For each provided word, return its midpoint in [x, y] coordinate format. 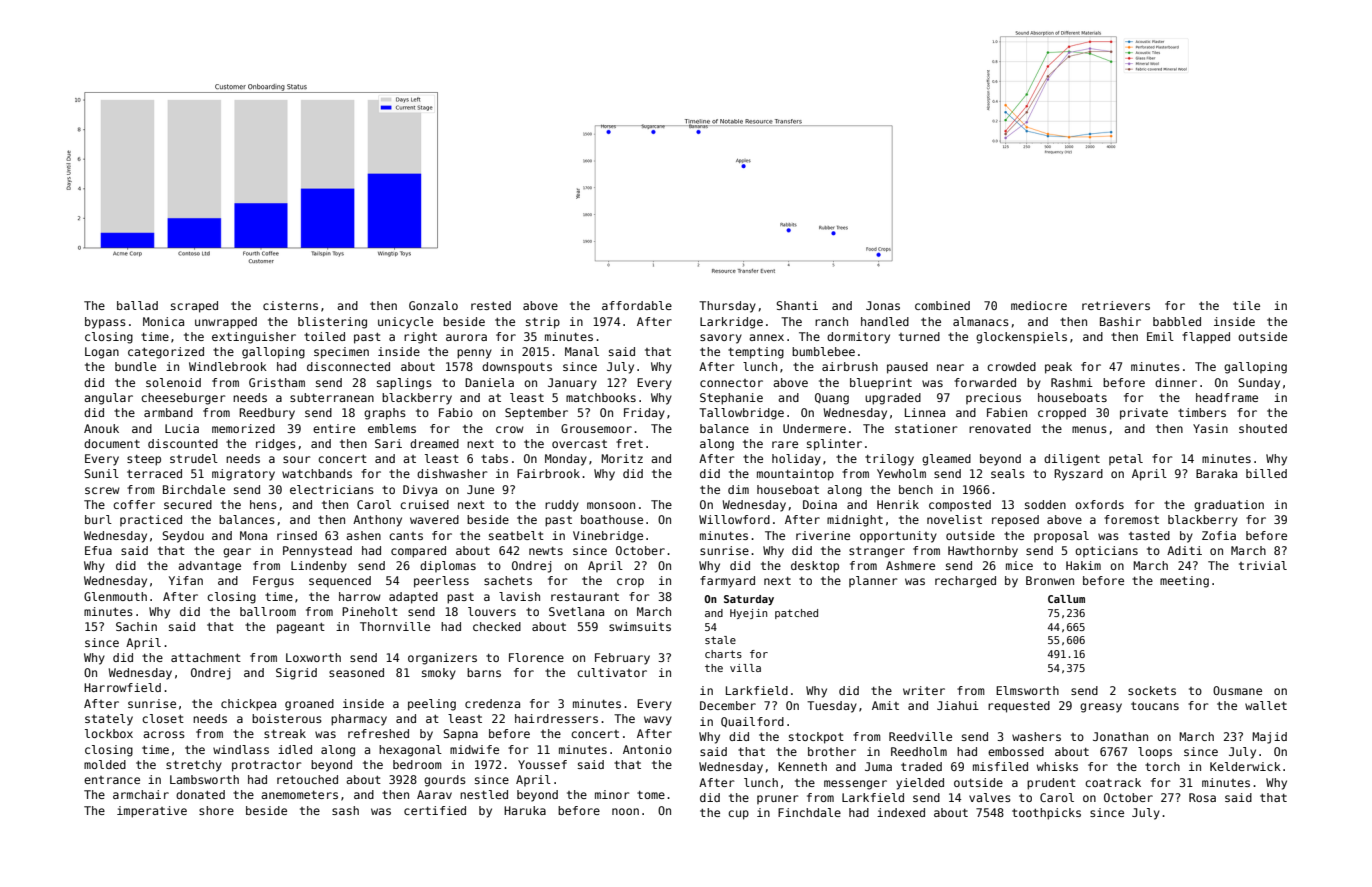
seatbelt [516, 535]
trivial [1263, 565]
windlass [241, 749]
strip [543, 323]
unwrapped [226, 323]
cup [738, 815]
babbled [1177, 321]
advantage [209, 567]
